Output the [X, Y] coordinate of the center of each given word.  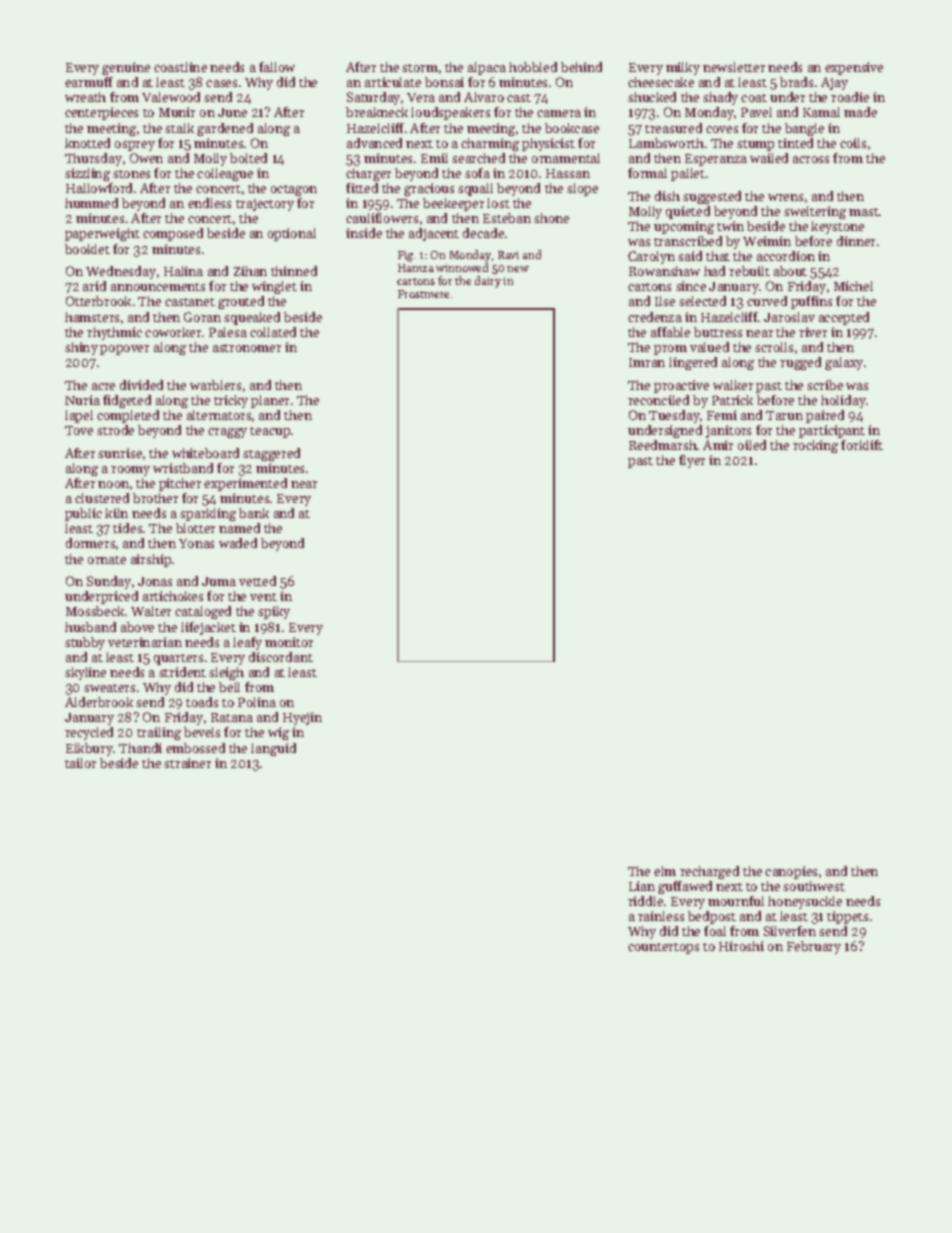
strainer [187, 763]
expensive [854, 68]
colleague [225, 174]
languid [273, 749]
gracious [429, 189]
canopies [791, 872]
